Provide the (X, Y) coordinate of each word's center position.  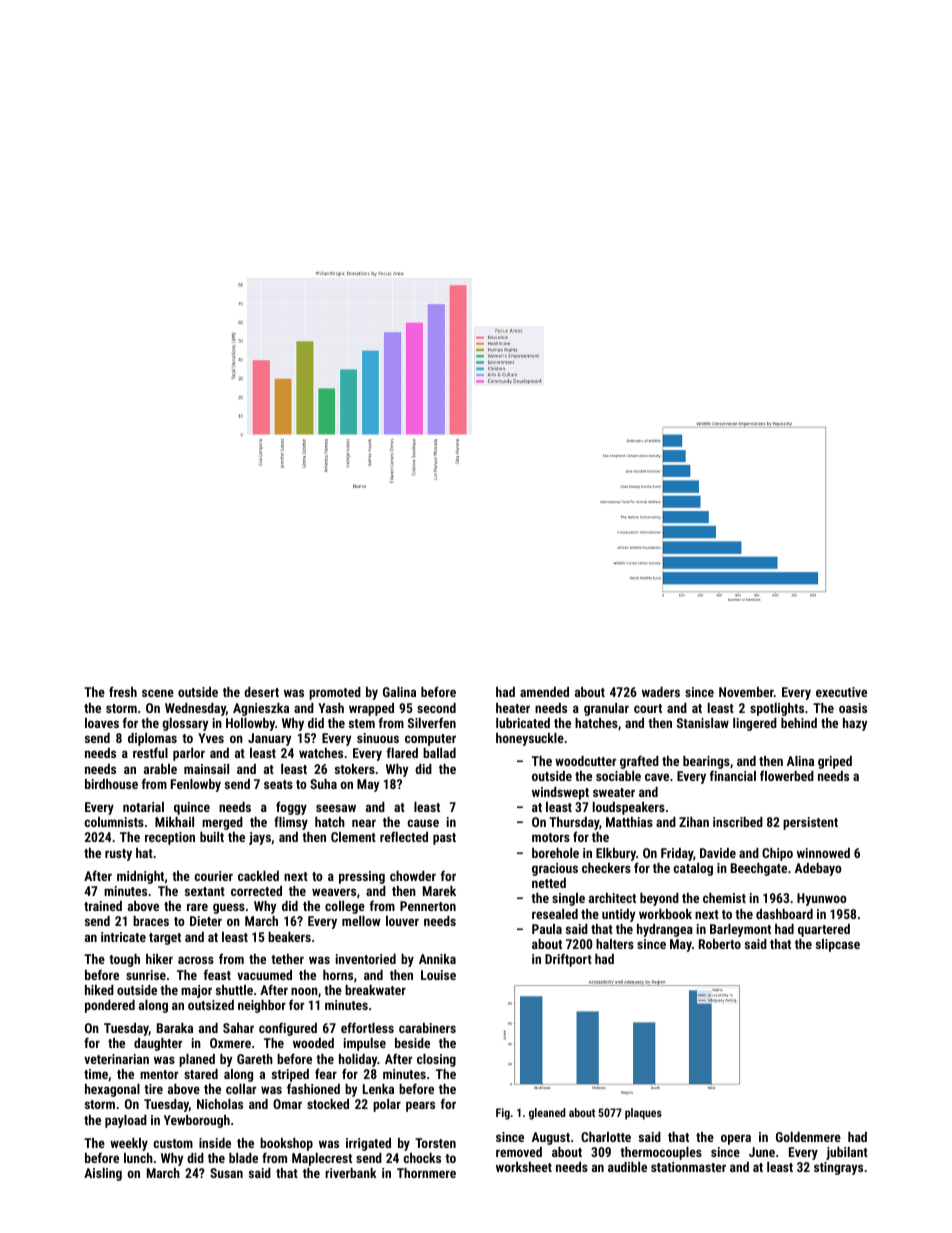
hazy (855, 724)
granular (606, 709)
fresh (123, 691)
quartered (824, 930)
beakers (289, 937)
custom (173, 1143)
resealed (555, 914)
